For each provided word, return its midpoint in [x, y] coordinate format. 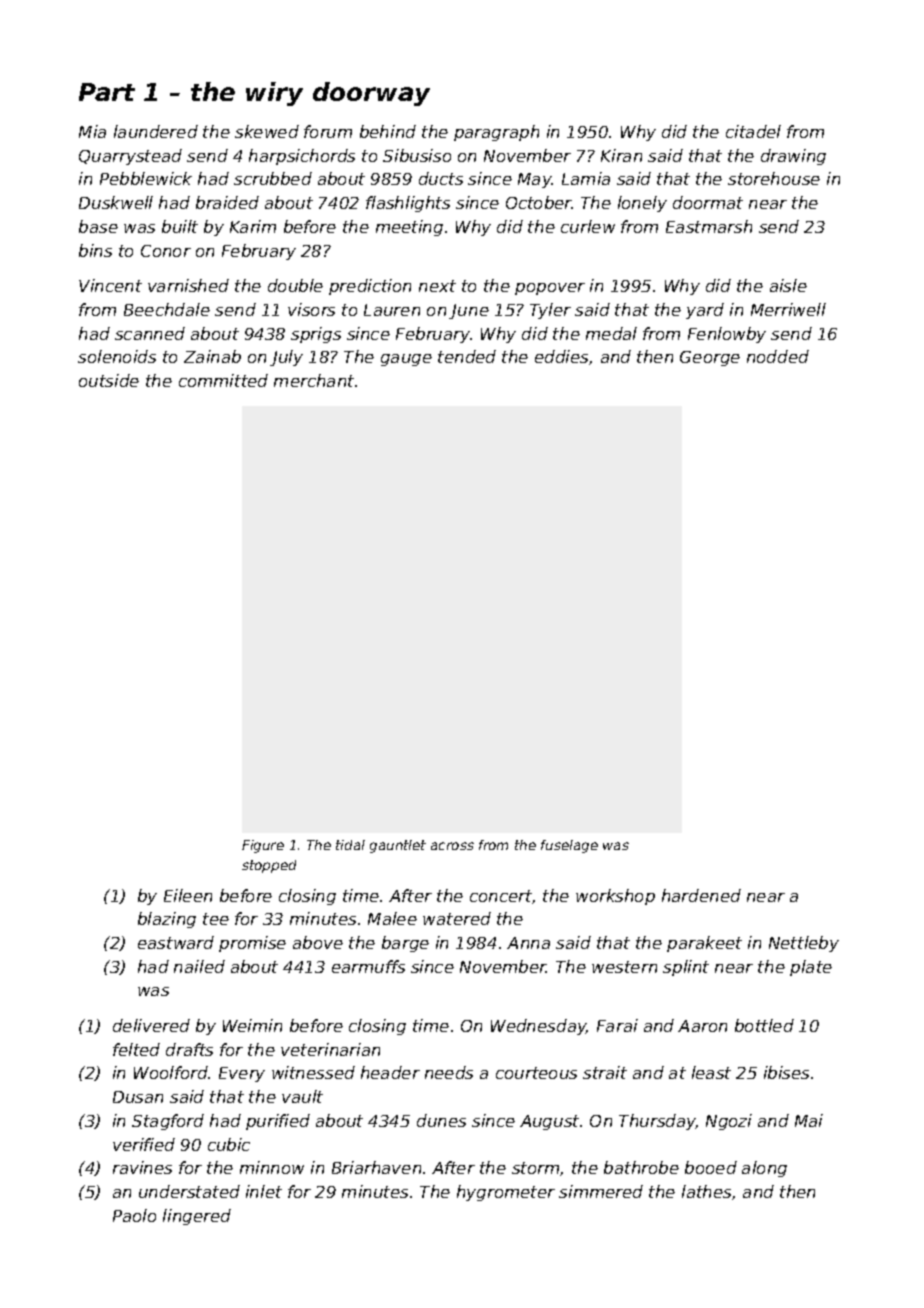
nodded [778, 356]
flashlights [408, 204]
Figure [263, 846]
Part [107, 92]
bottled [764, 1025]
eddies [561, 356]
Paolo [134, 1215]
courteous [536, 1073]
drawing [793, 157]
